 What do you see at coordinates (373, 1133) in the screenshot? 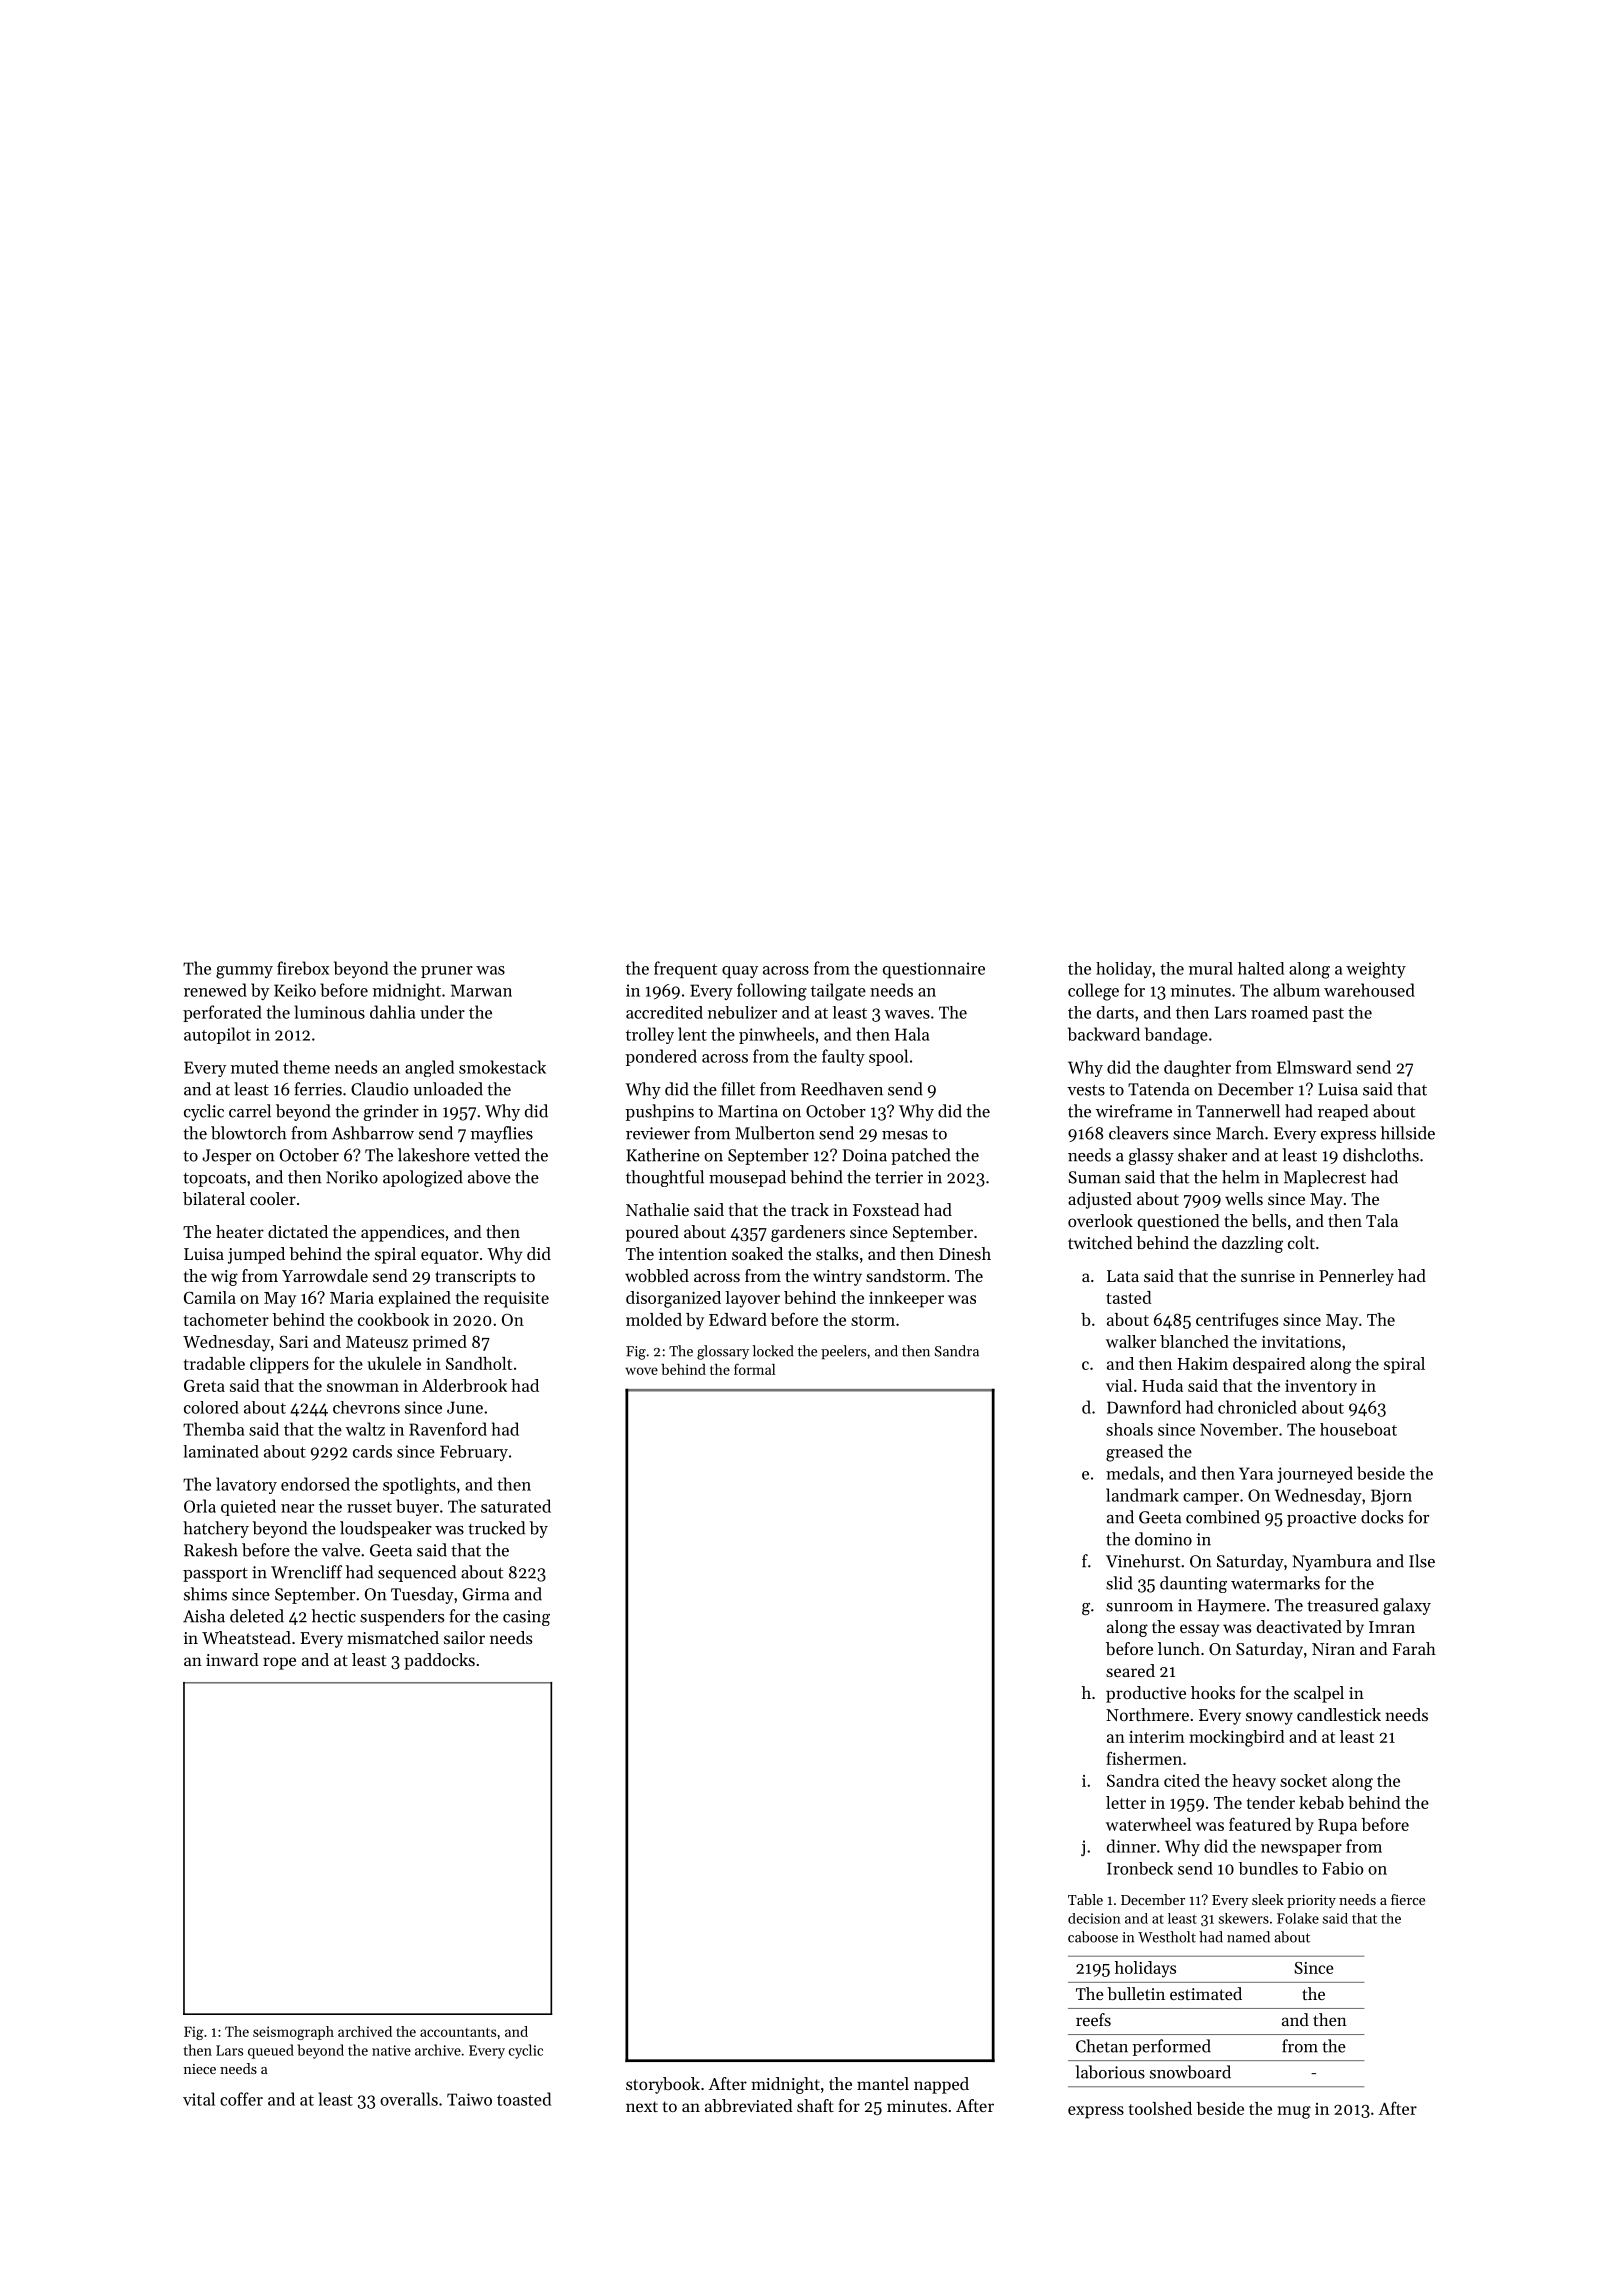
I see `Ashbarrow` at bounding box center [373, 1133].
